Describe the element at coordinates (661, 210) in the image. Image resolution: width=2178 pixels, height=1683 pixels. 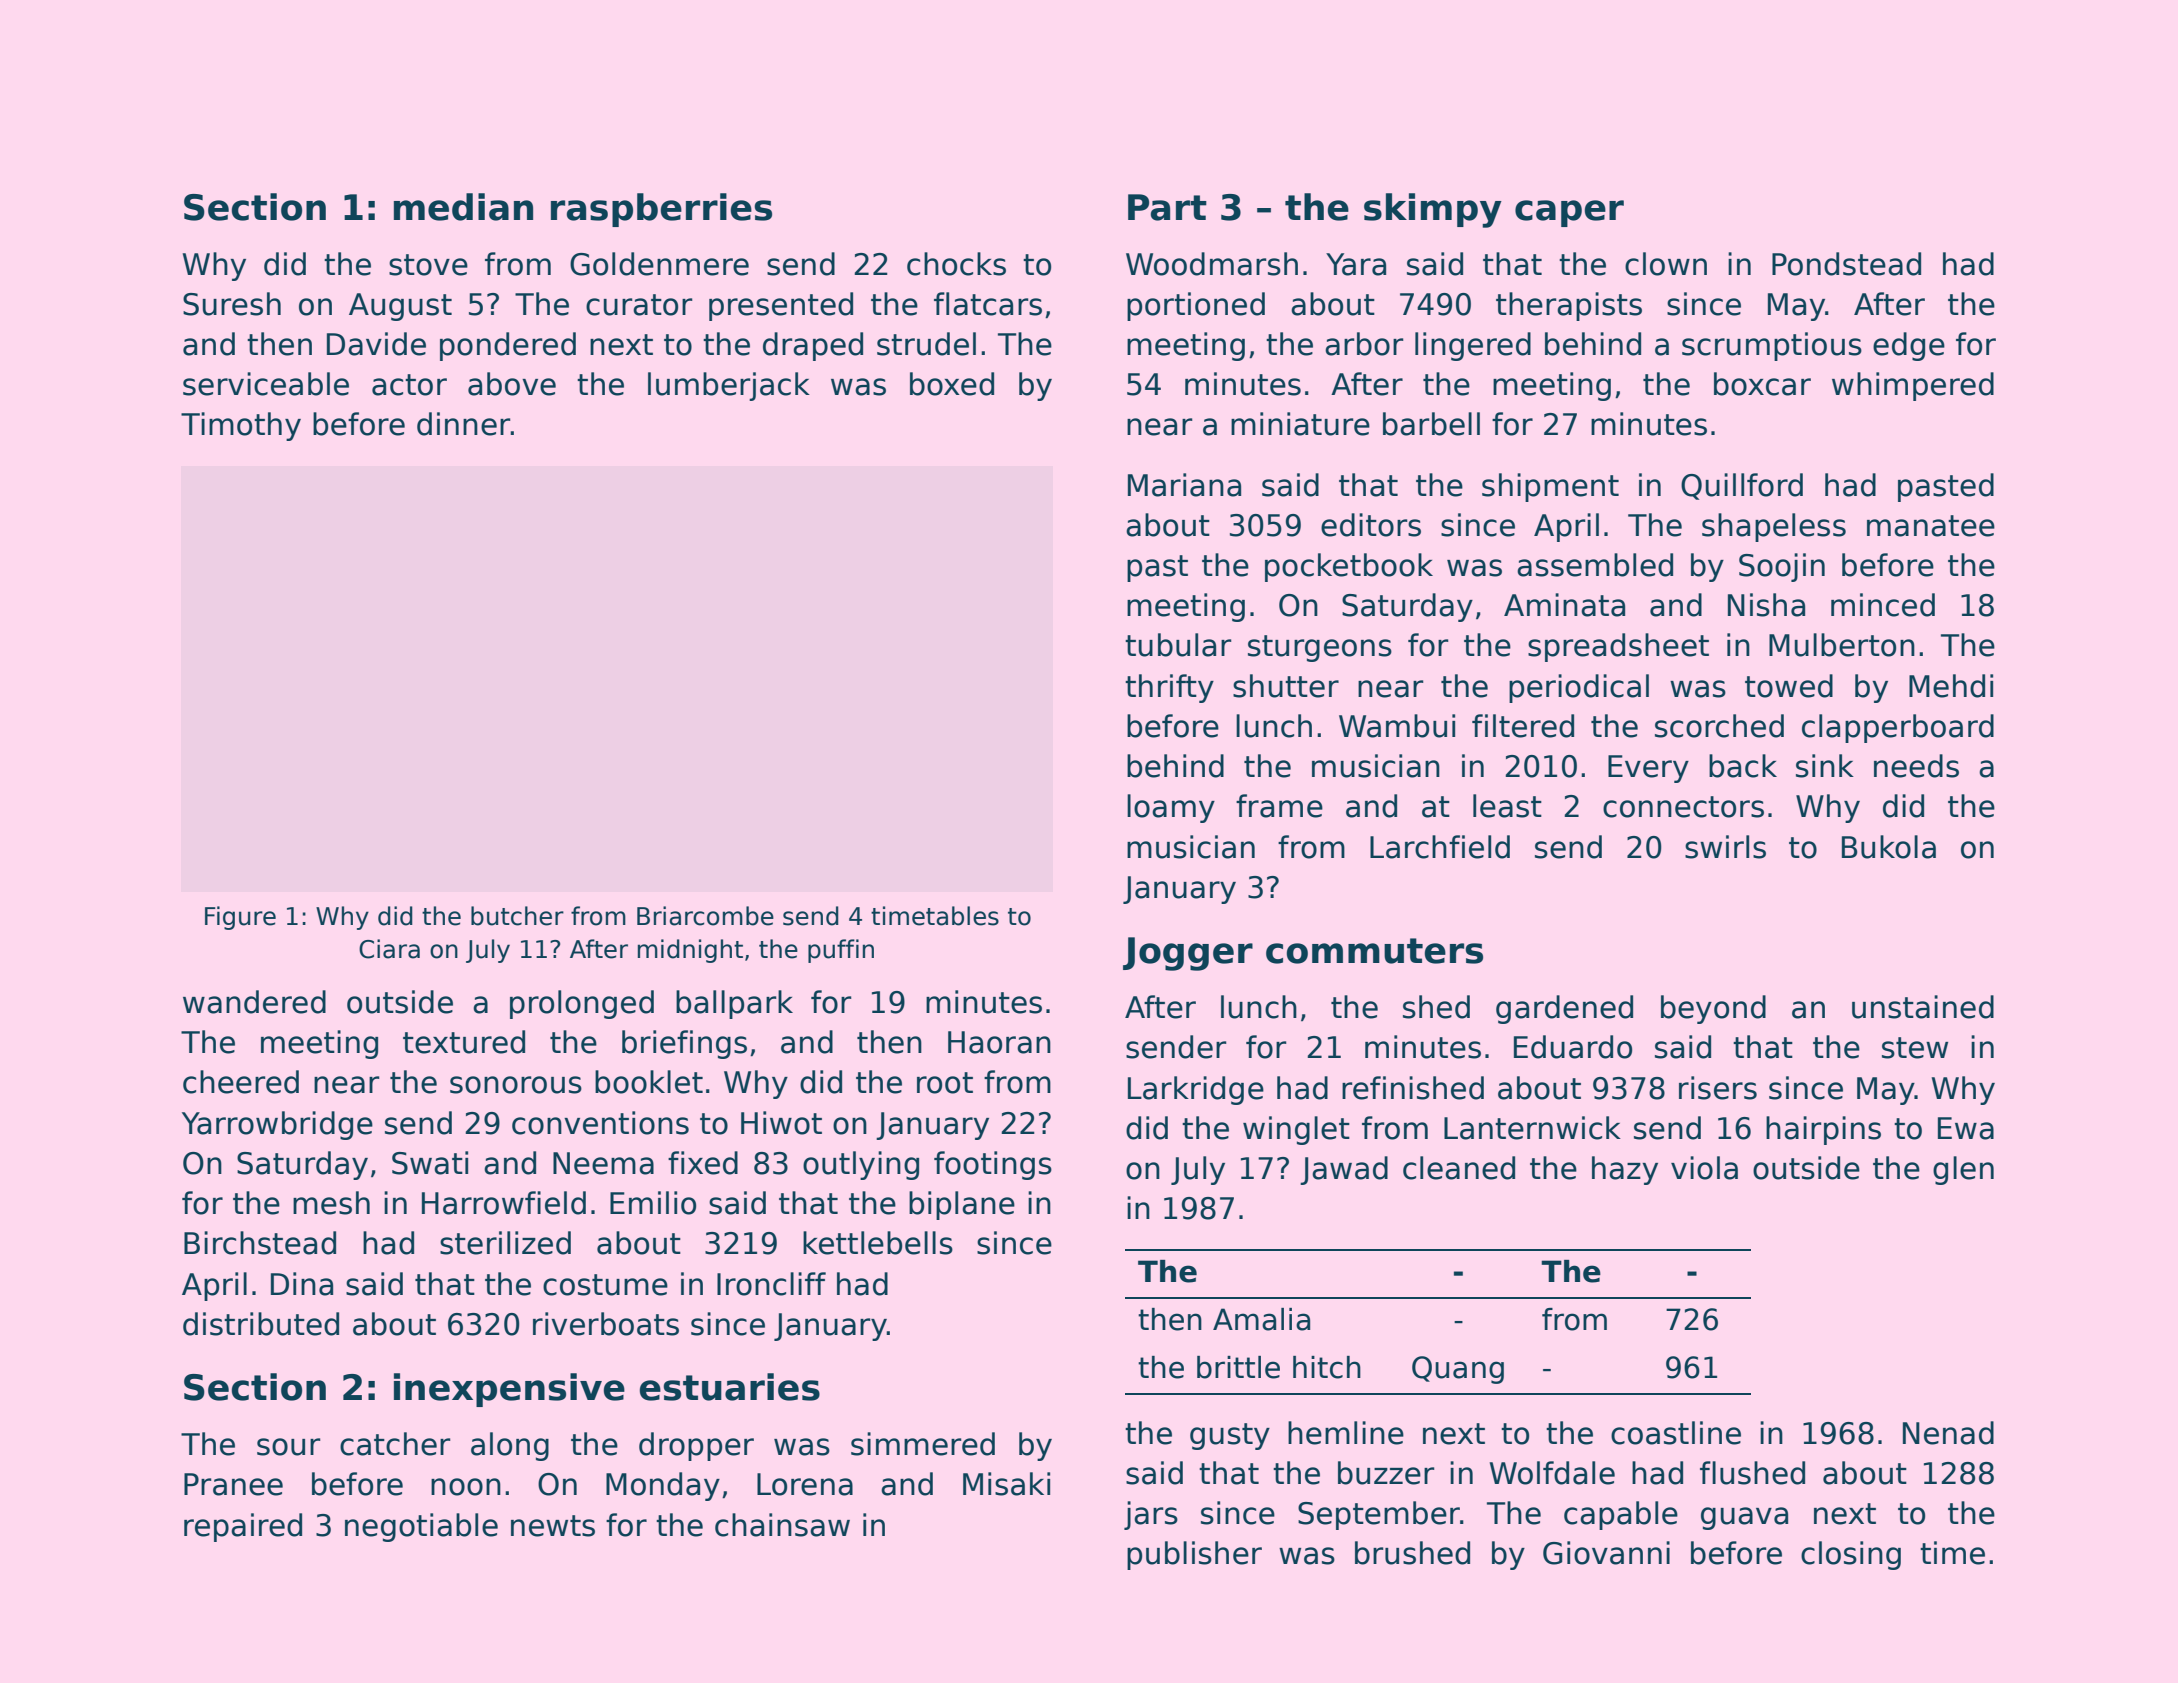
I see `raspberries` at that location.
